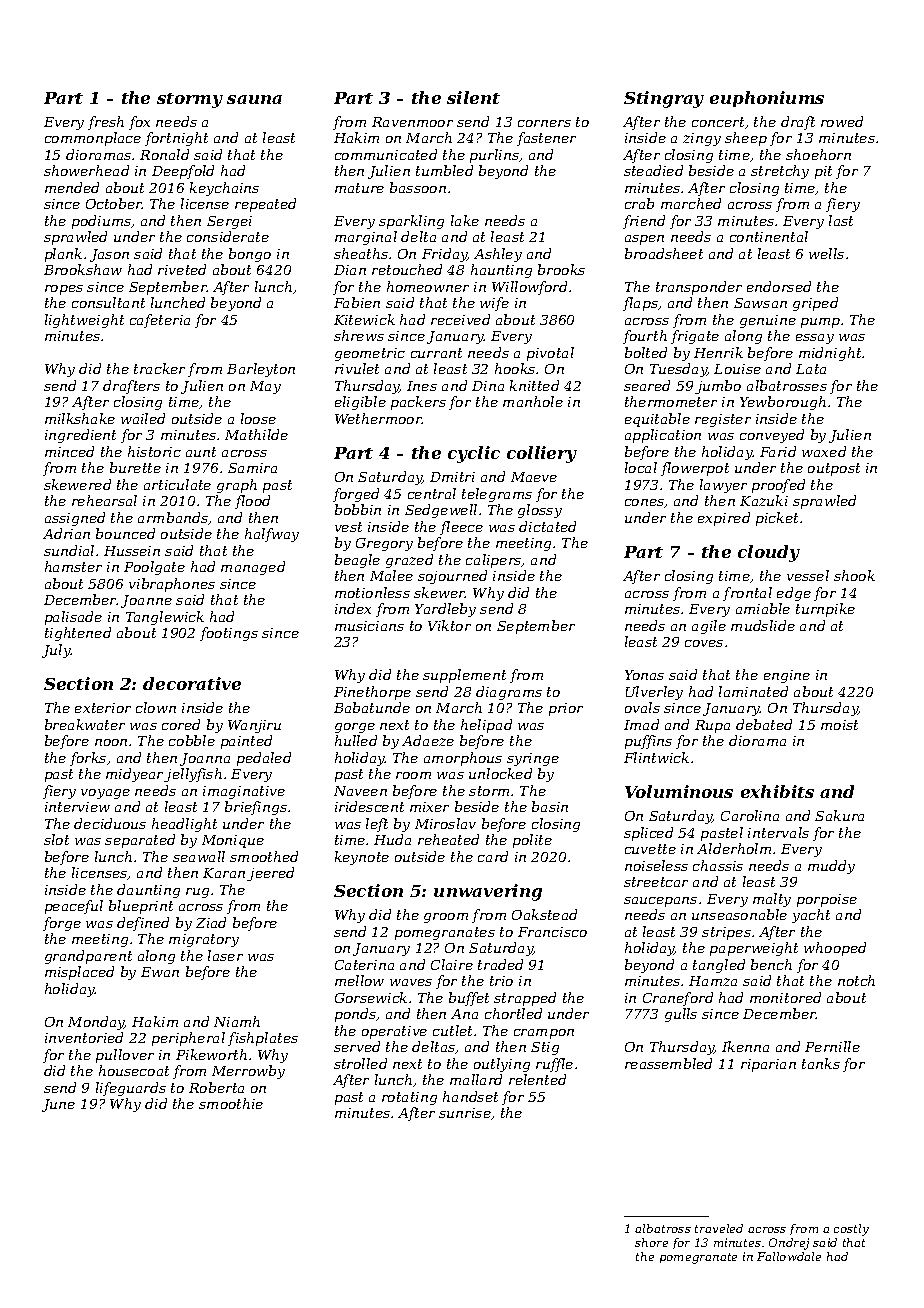  I want to click on rotating, so click(409, 1098).
